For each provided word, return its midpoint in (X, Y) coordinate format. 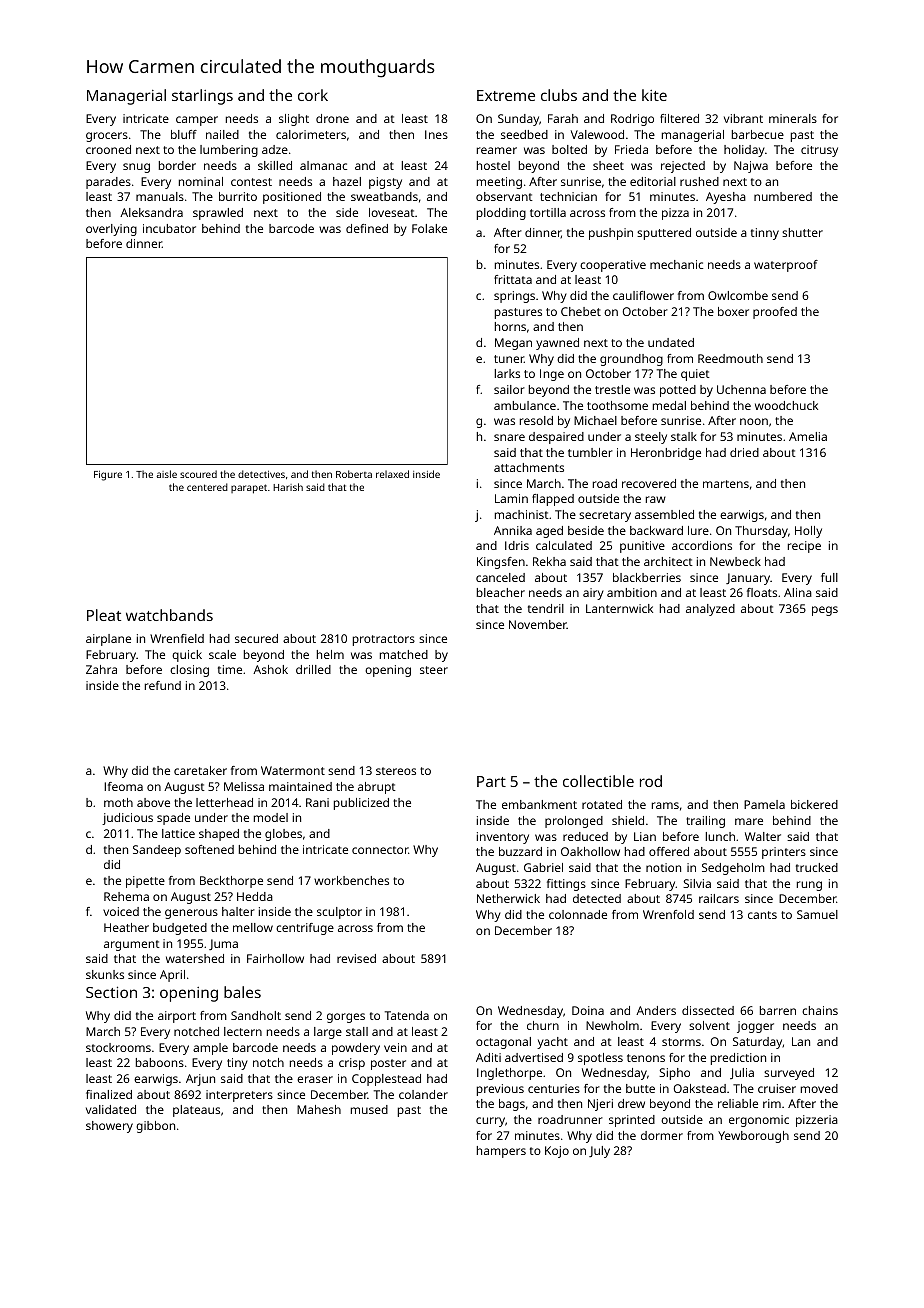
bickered (814, 804)
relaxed (392, 474)
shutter (802, 232)
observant (504, 196)
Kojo (557, 1152)
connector (380, 850)
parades (108, 183)
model (271, 817)
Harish (288, 487)
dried (744, 452)
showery (109, 1127)
